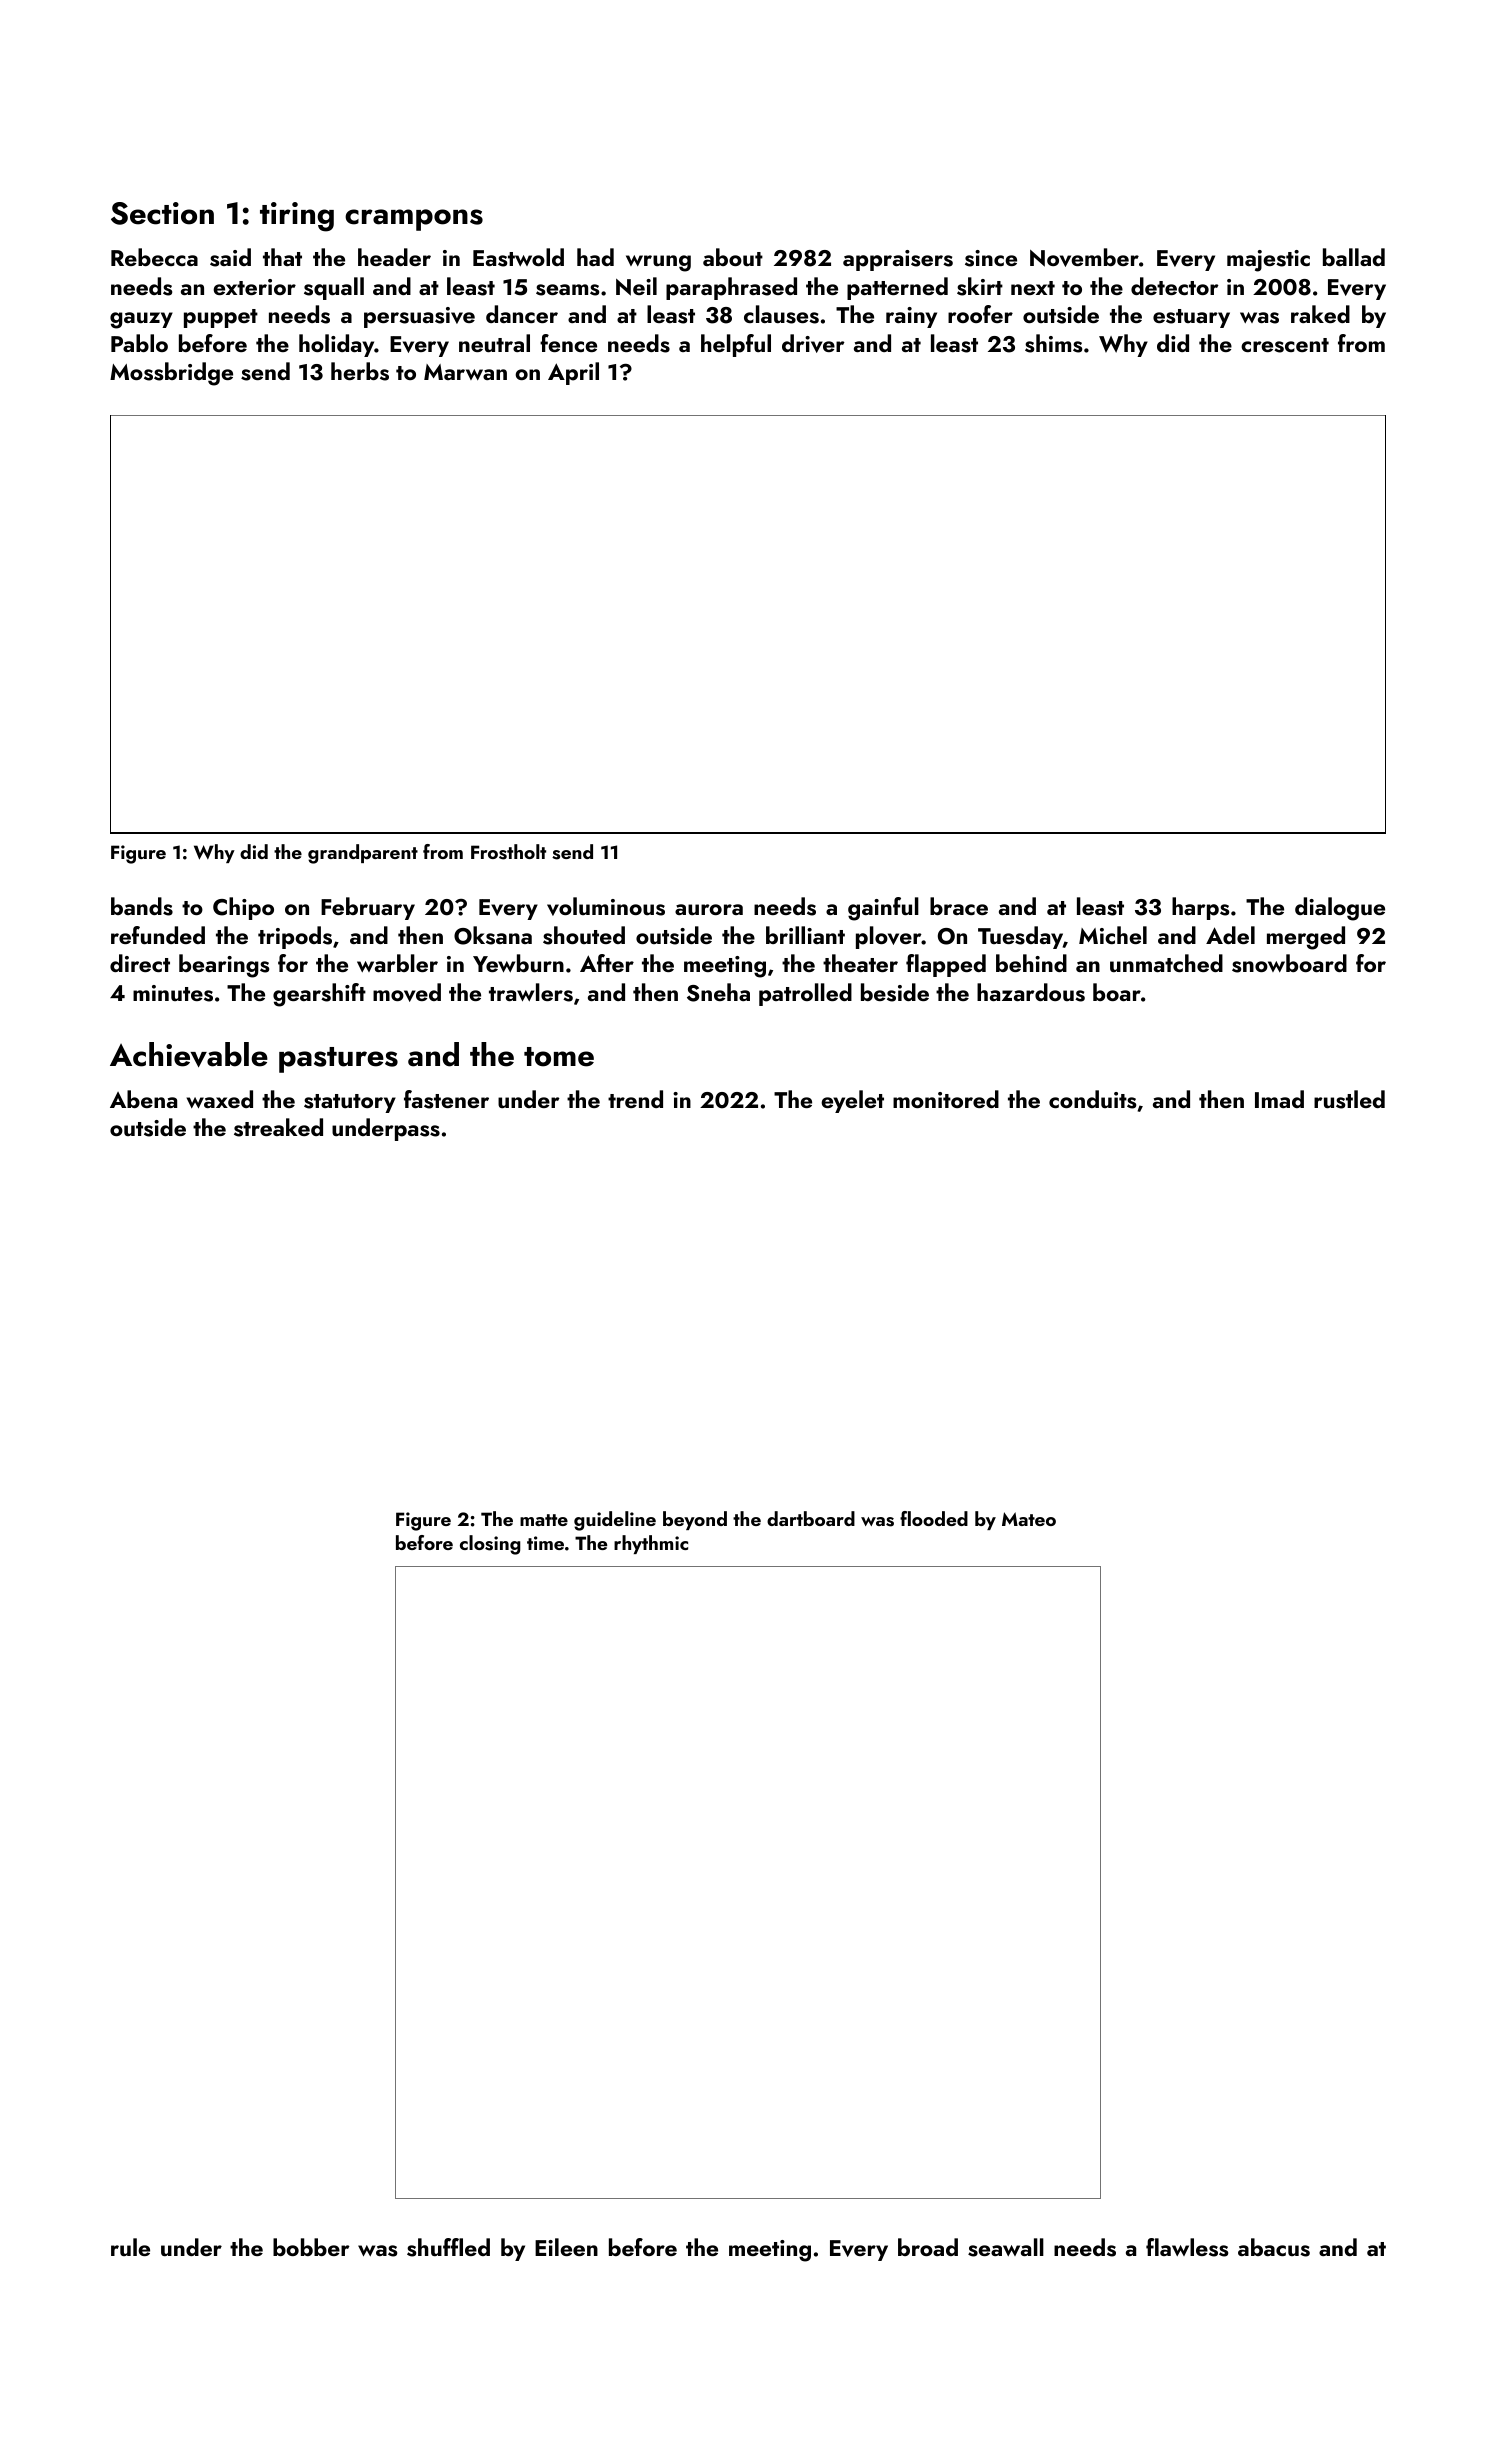 The height and width of the image is (2464, 1496). I want to click on dialogue, so click(1340, 909).
